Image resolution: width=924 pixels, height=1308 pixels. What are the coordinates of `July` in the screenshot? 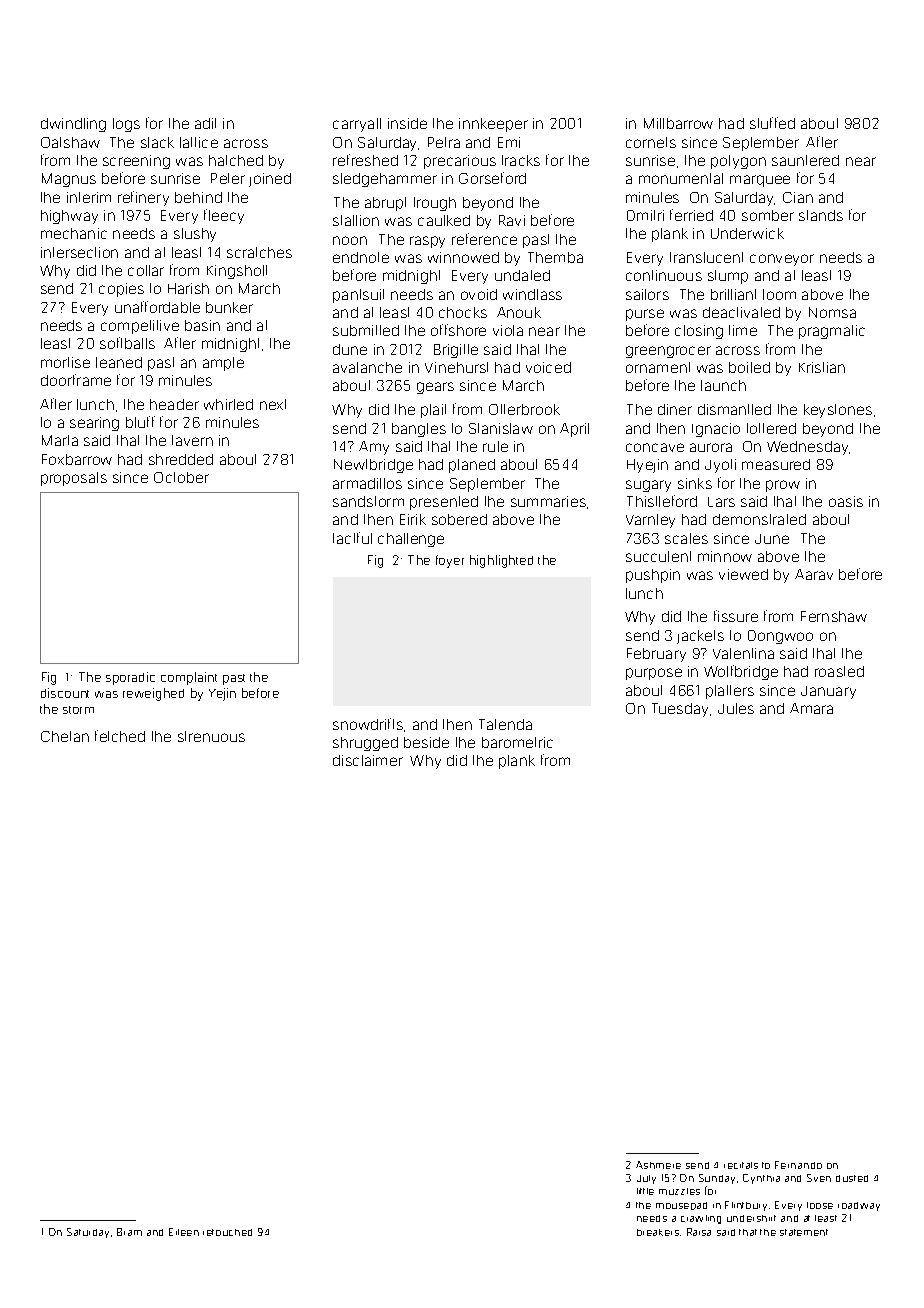 It's located at (646, 1179).
